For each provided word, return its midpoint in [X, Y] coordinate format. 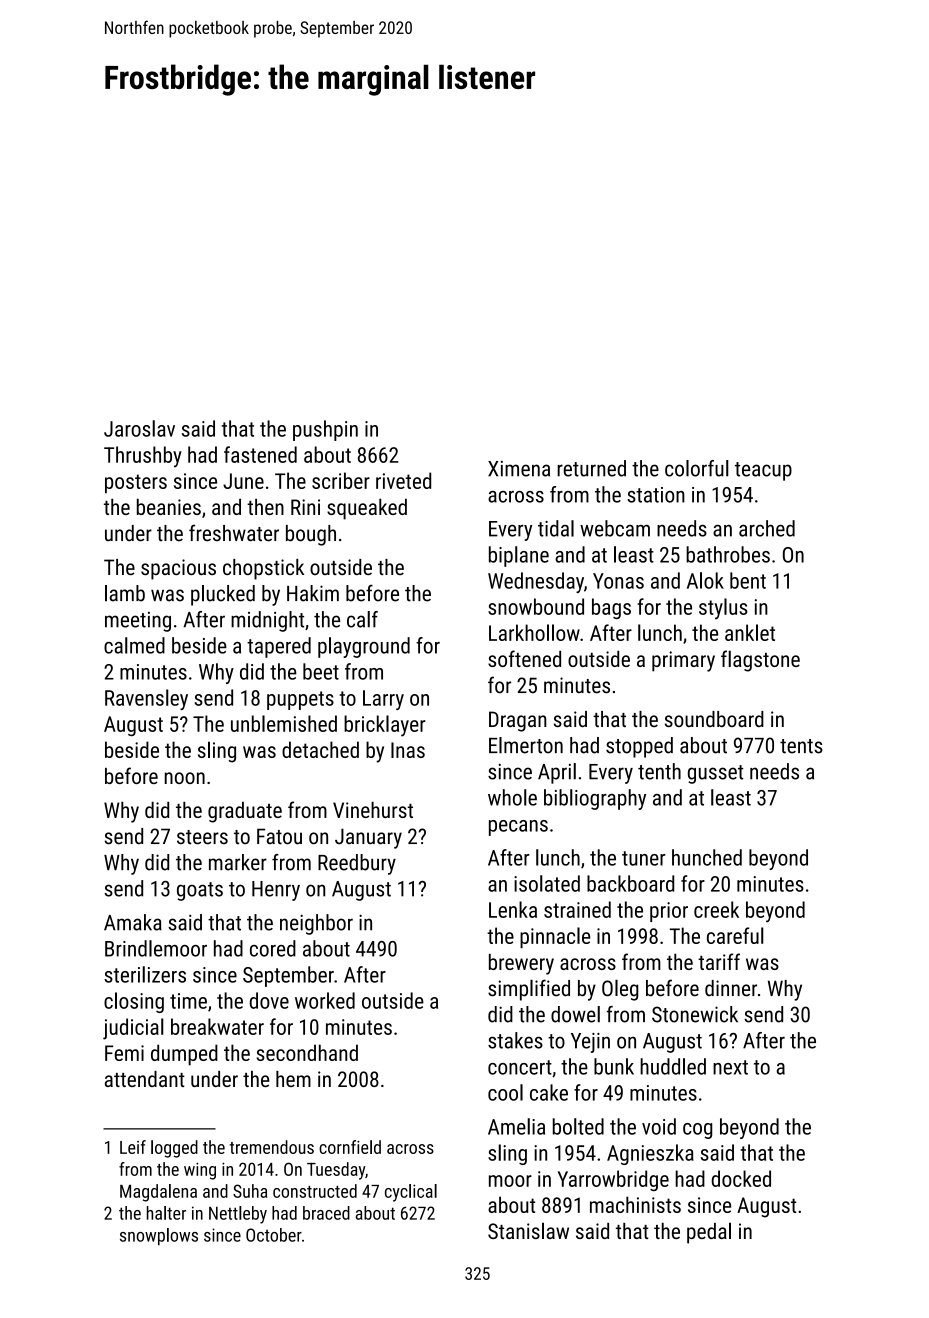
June [243, 481]
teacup [763, 471]
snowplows [159, 1237]
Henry [276, 891]
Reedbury [357, 864]
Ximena [519, 469]
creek [716, 909]
